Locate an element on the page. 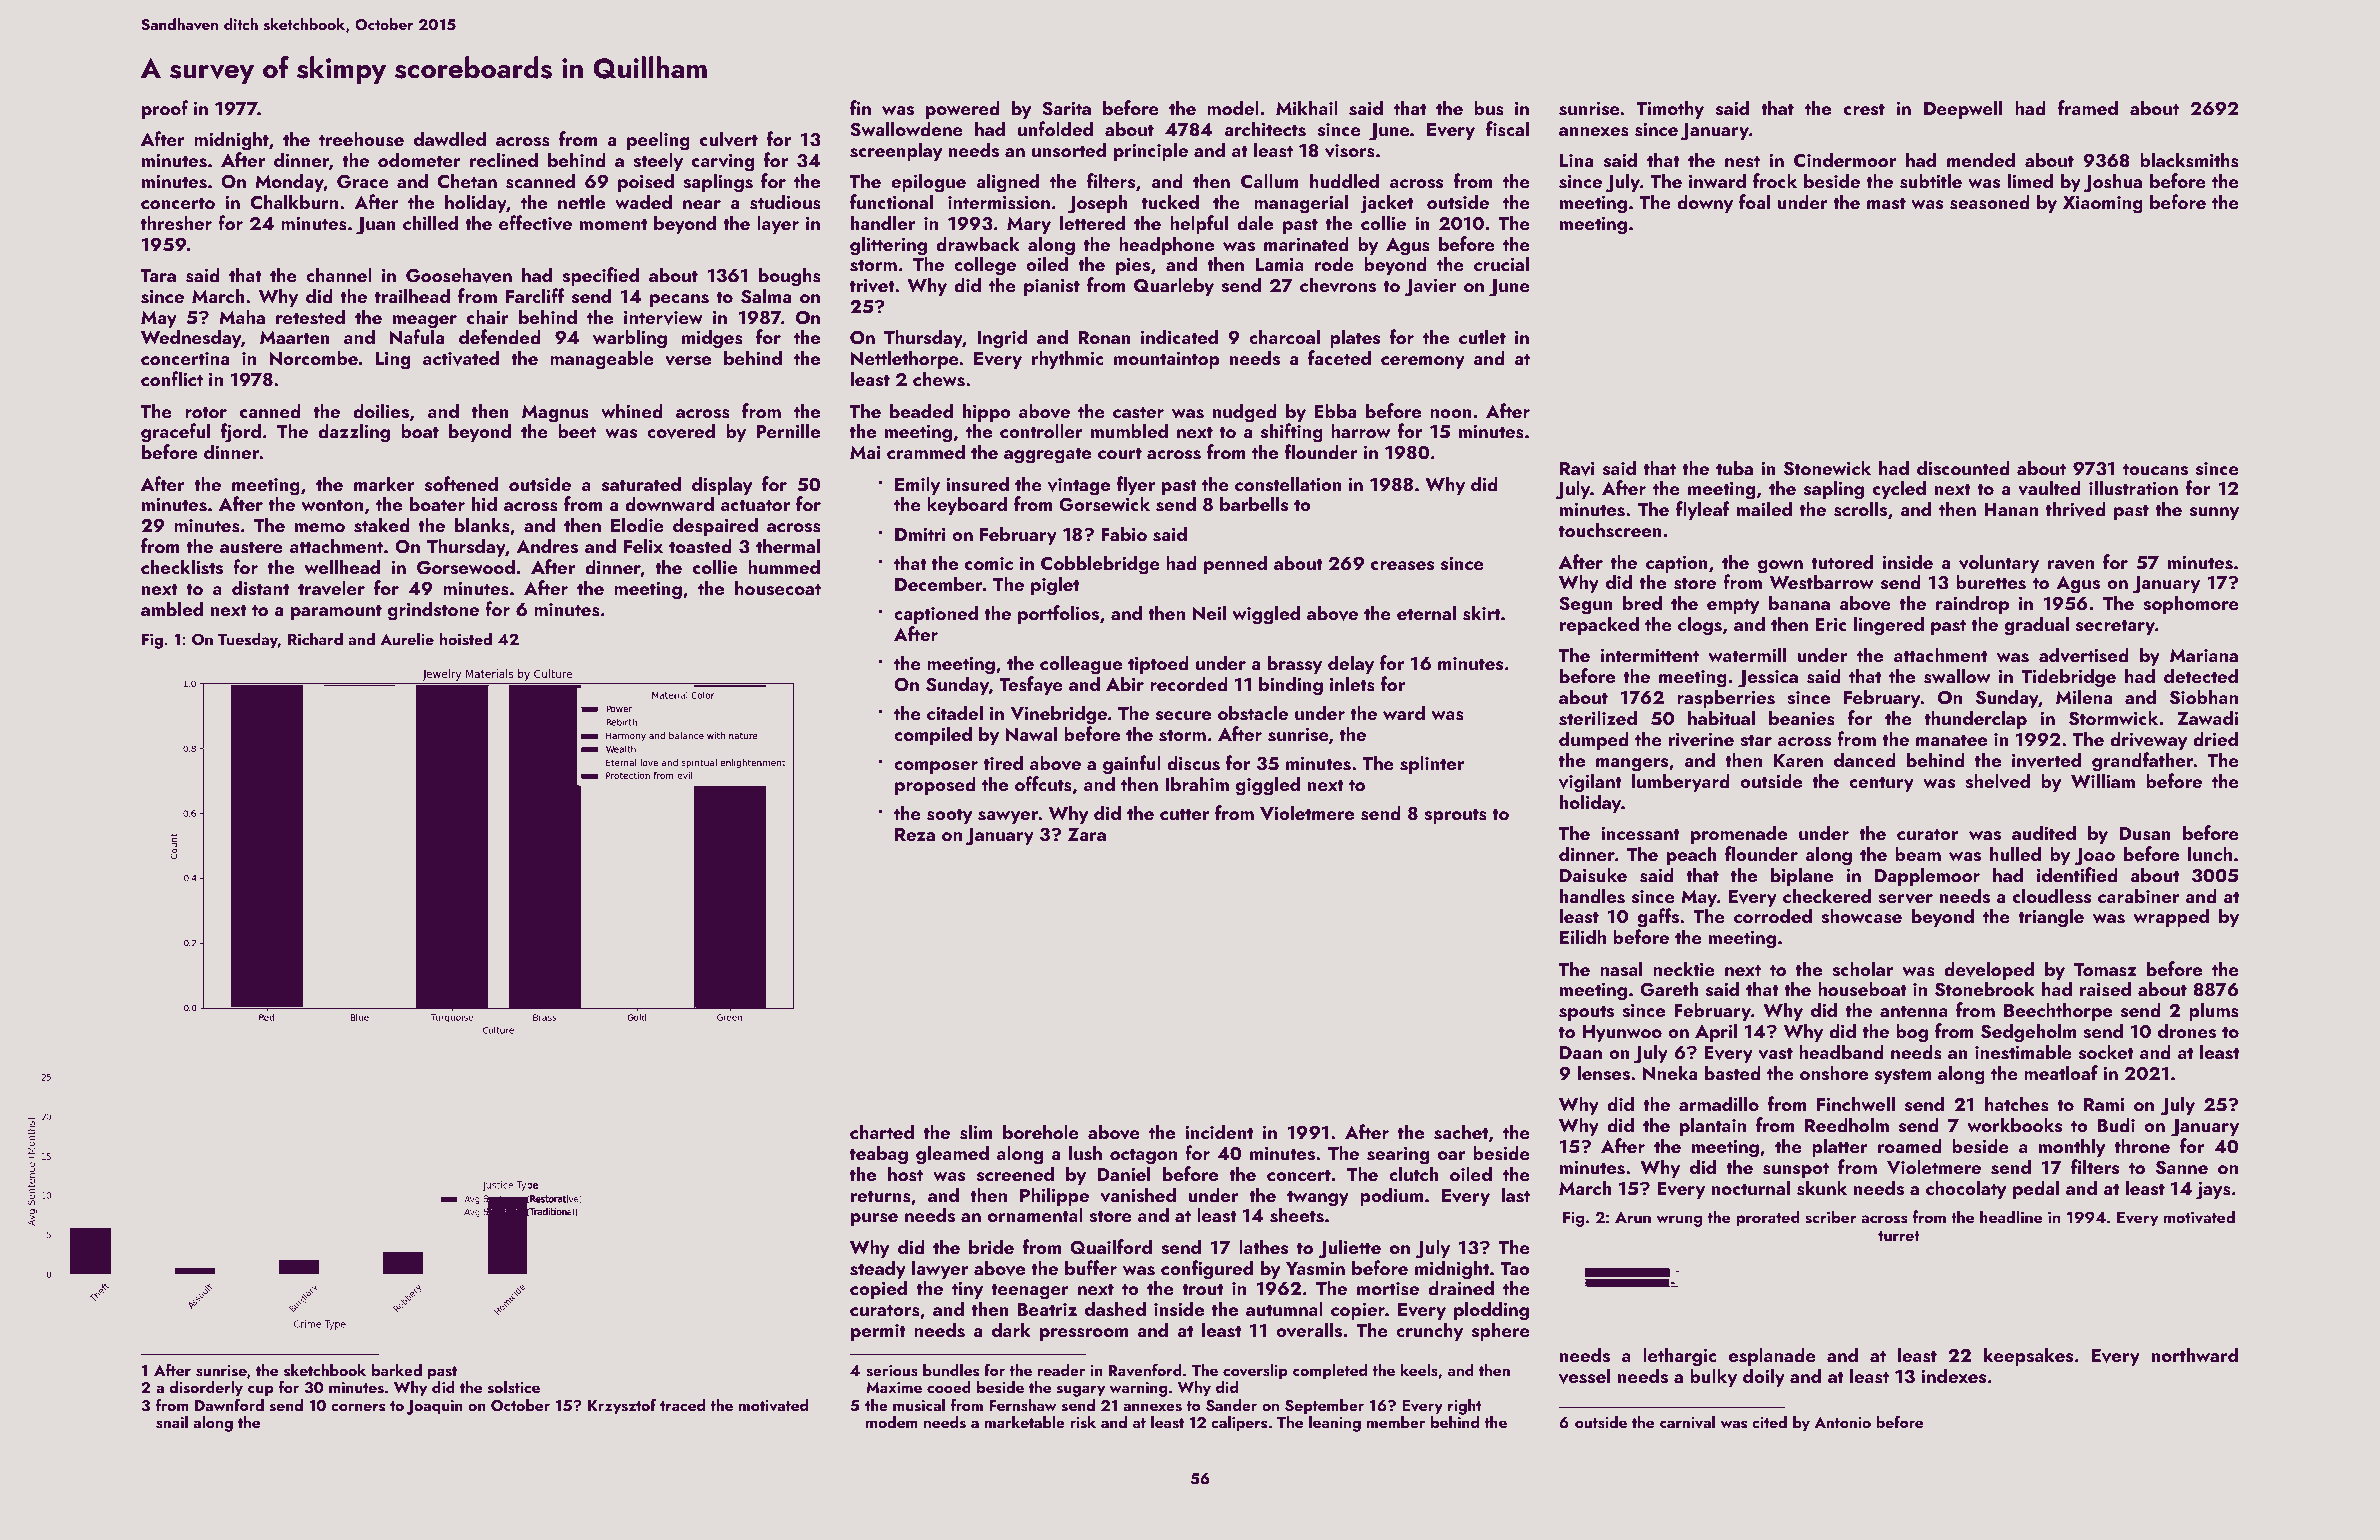 Image resolution: width=2380 pixels, height=1540 pixels. conflict is located at coordinates (172, 378).
